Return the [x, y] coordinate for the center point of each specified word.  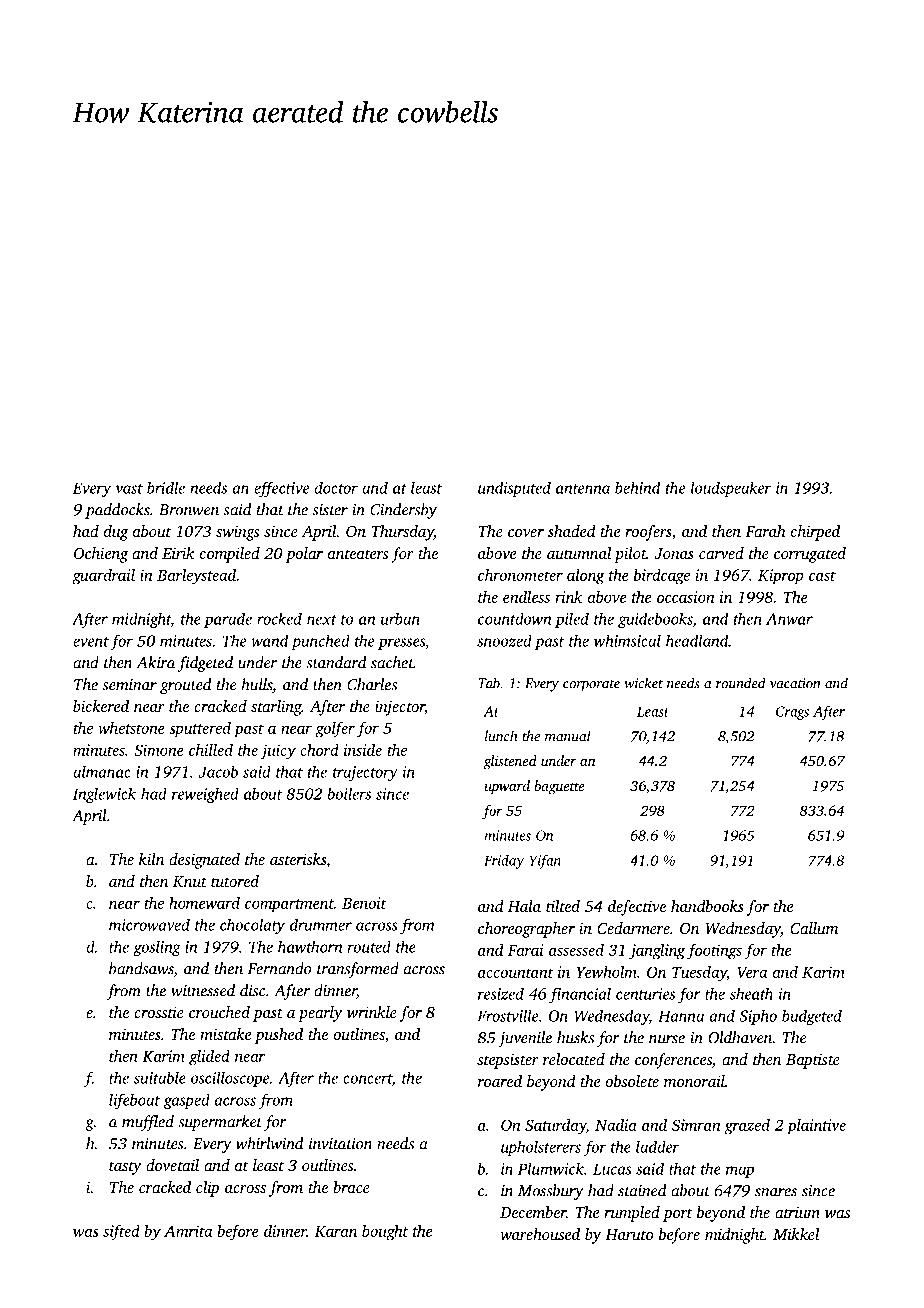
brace [351, 1187]
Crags [792, 713]
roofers [648, 533]
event [91, 642]
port [678, 1215]
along [586, 577]
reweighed [205, 795]
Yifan [545, 861]
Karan [336, 1231]
